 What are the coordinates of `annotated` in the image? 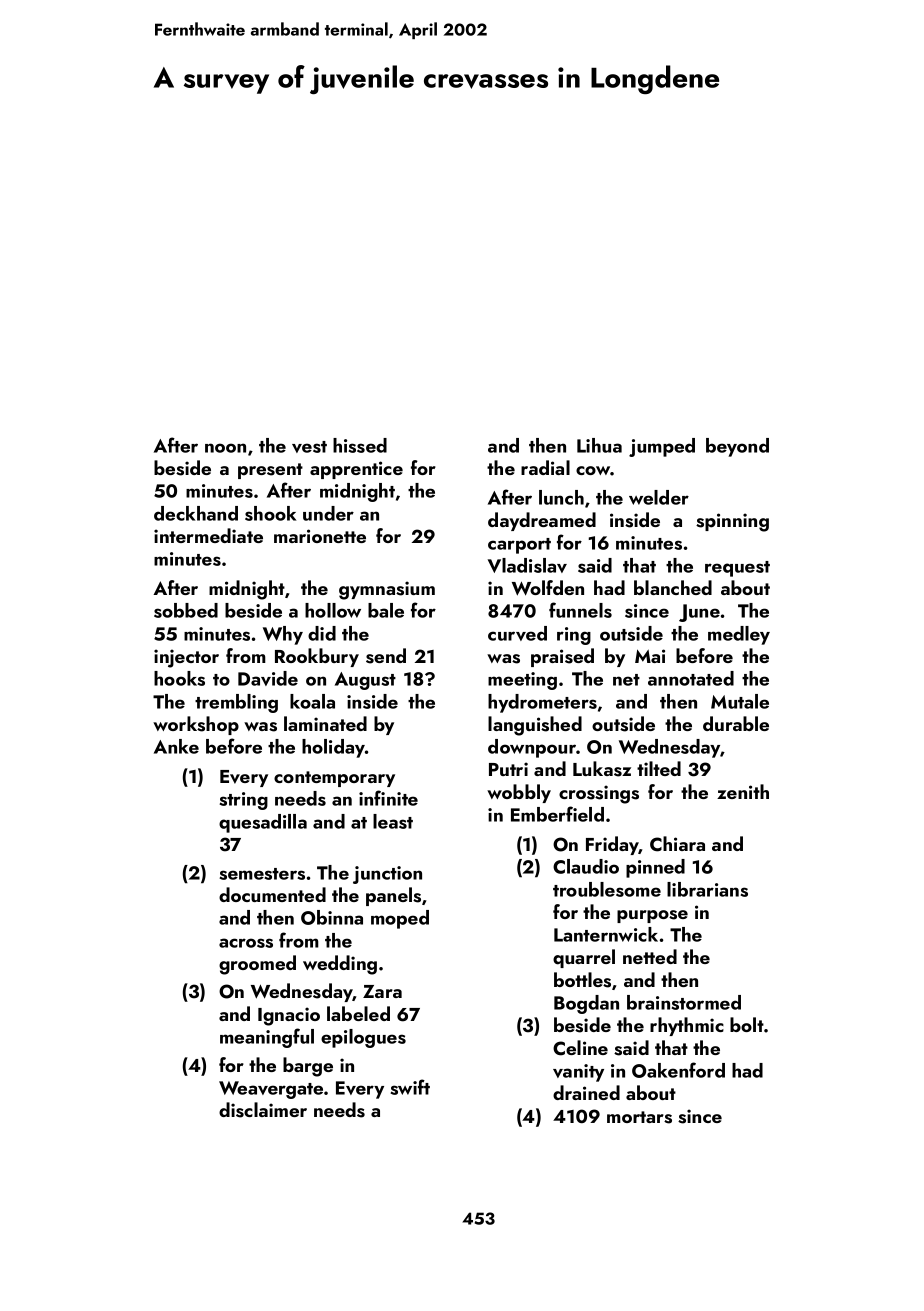 It's located at (691, 678).
